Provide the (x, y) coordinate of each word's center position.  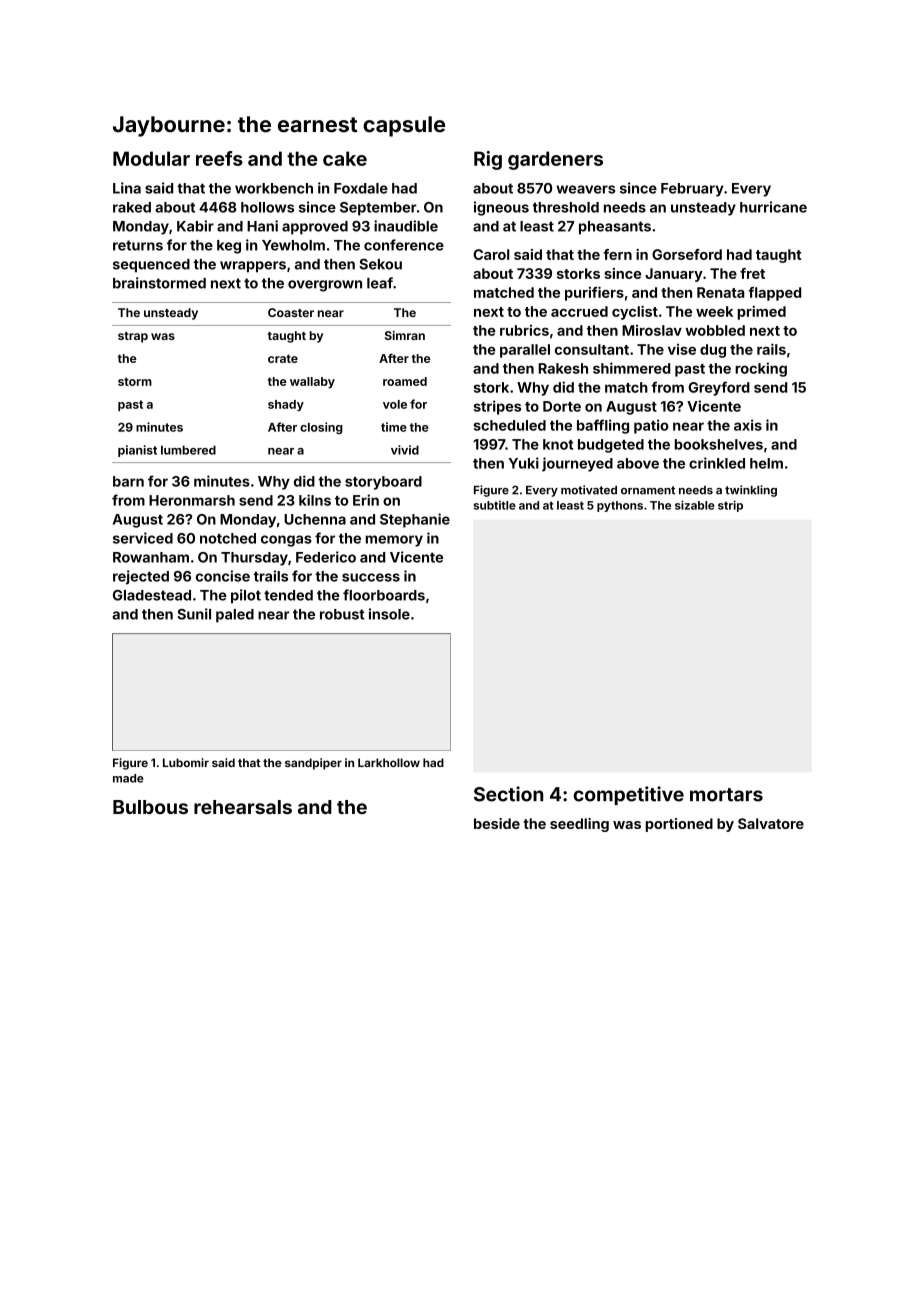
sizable (695, 505)
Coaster (291, 312)
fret (752, 273)
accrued (579, 311)
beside (497, 823)
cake (345, 158)
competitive (628, 795)
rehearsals (243, 807)
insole (389, 614)
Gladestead (152, 595)
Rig (488, 160)
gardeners (555, 160)
